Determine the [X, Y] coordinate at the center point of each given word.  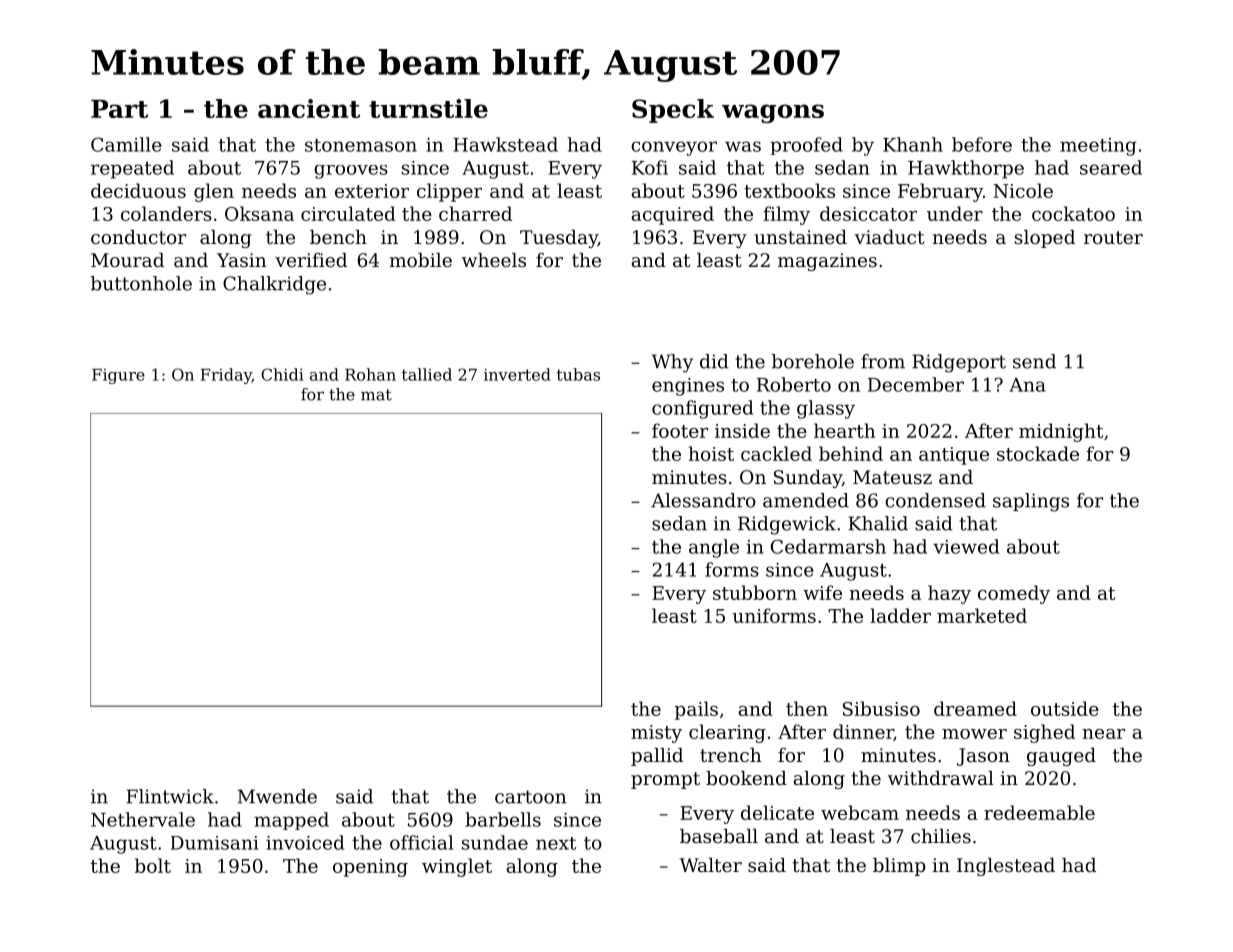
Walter [711, 865]
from [883, 361]
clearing [727, 733]
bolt [153, 865]
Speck [673, 111]
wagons [773, 113]
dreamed [975, 708]
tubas [578, 374]
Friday [226, 376]
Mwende [277, 796]
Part [119, 109]
